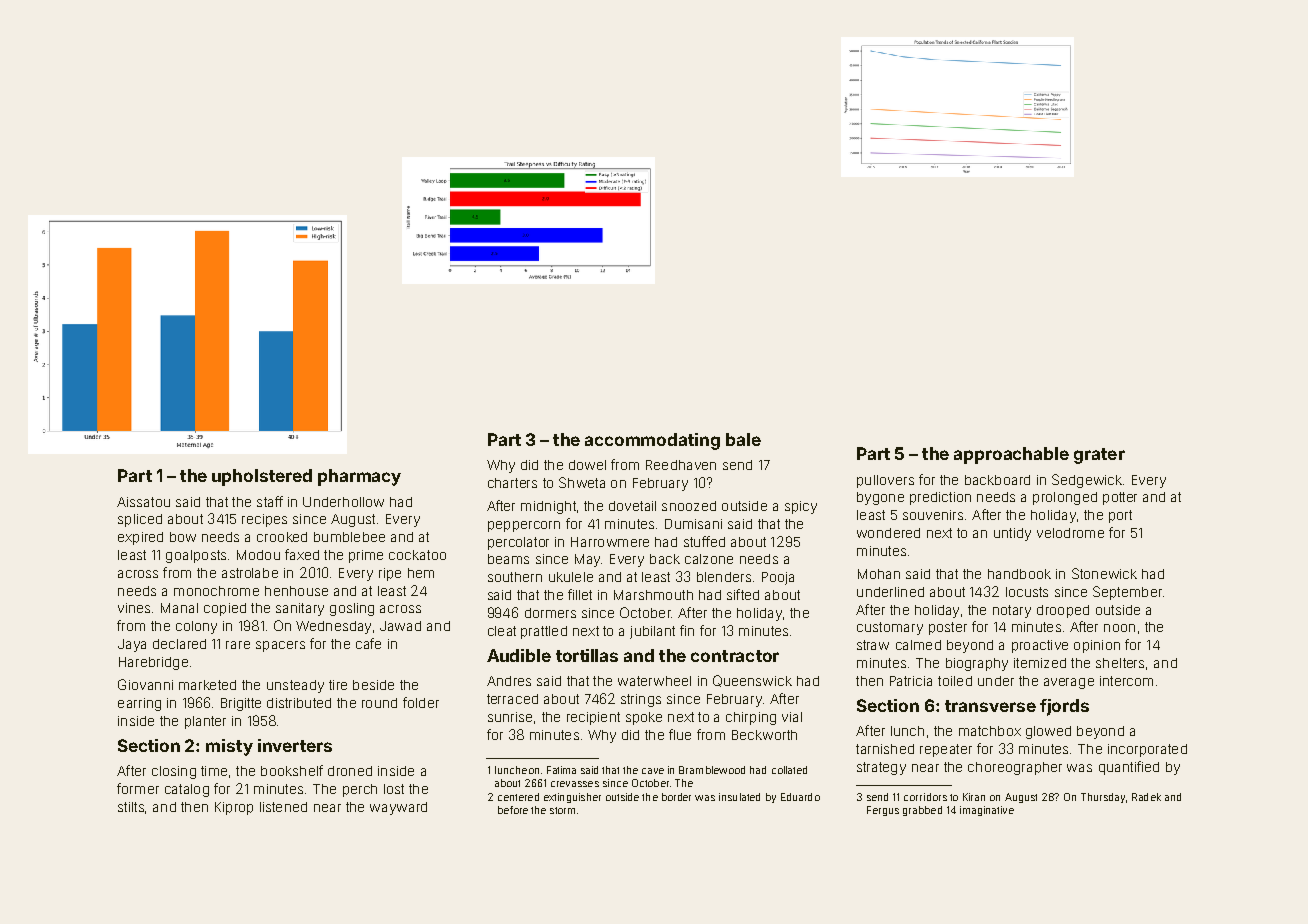 Image resolution: width=1308 pixels, height=924 pixels. I want to click on droned, so click(350, 771).
